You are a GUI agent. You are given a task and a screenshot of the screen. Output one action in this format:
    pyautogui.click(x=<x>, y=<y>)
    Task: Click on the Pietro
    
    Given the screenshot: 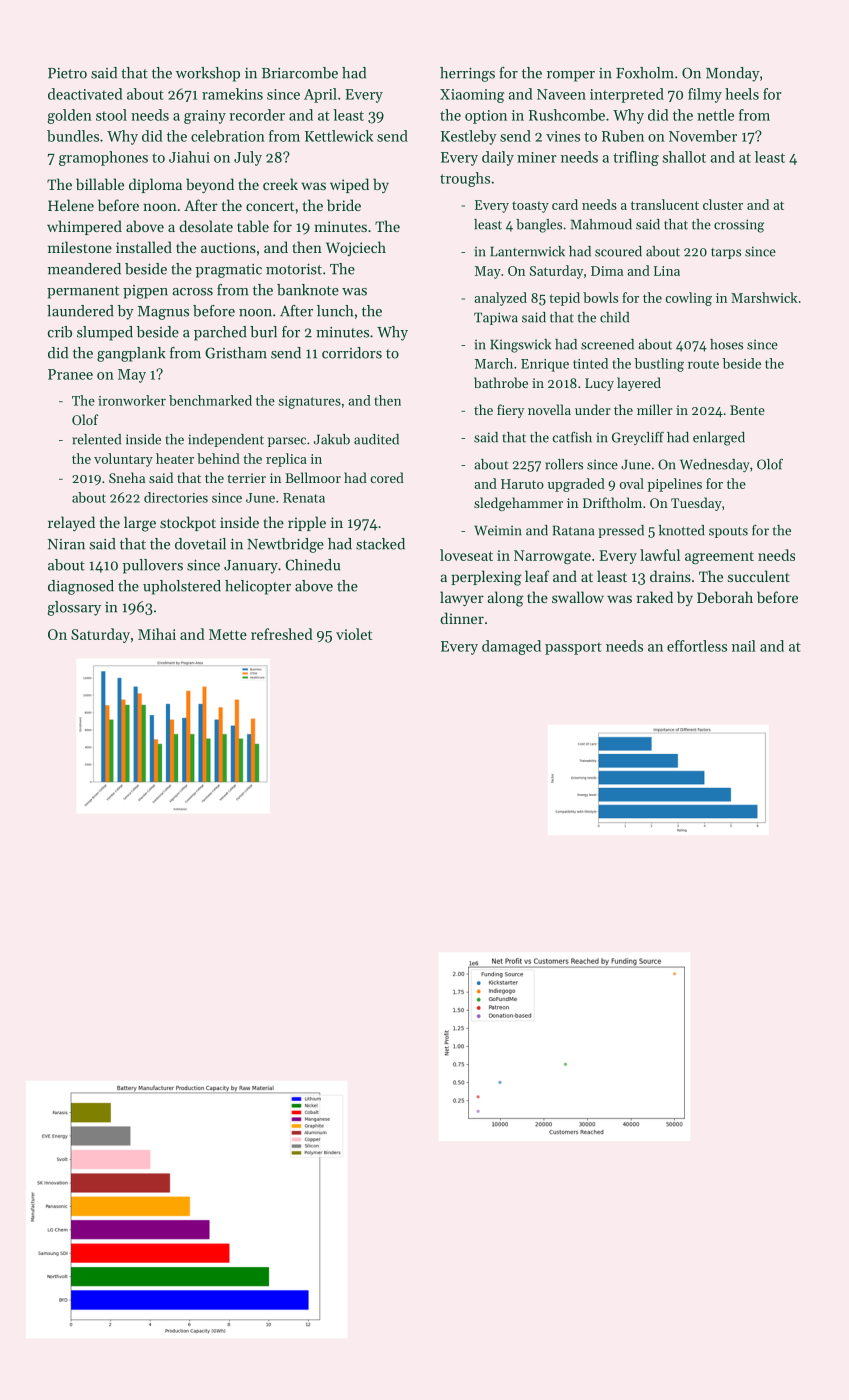 What is the action you would take?
    pyautogui.click(x=67, y=73)
